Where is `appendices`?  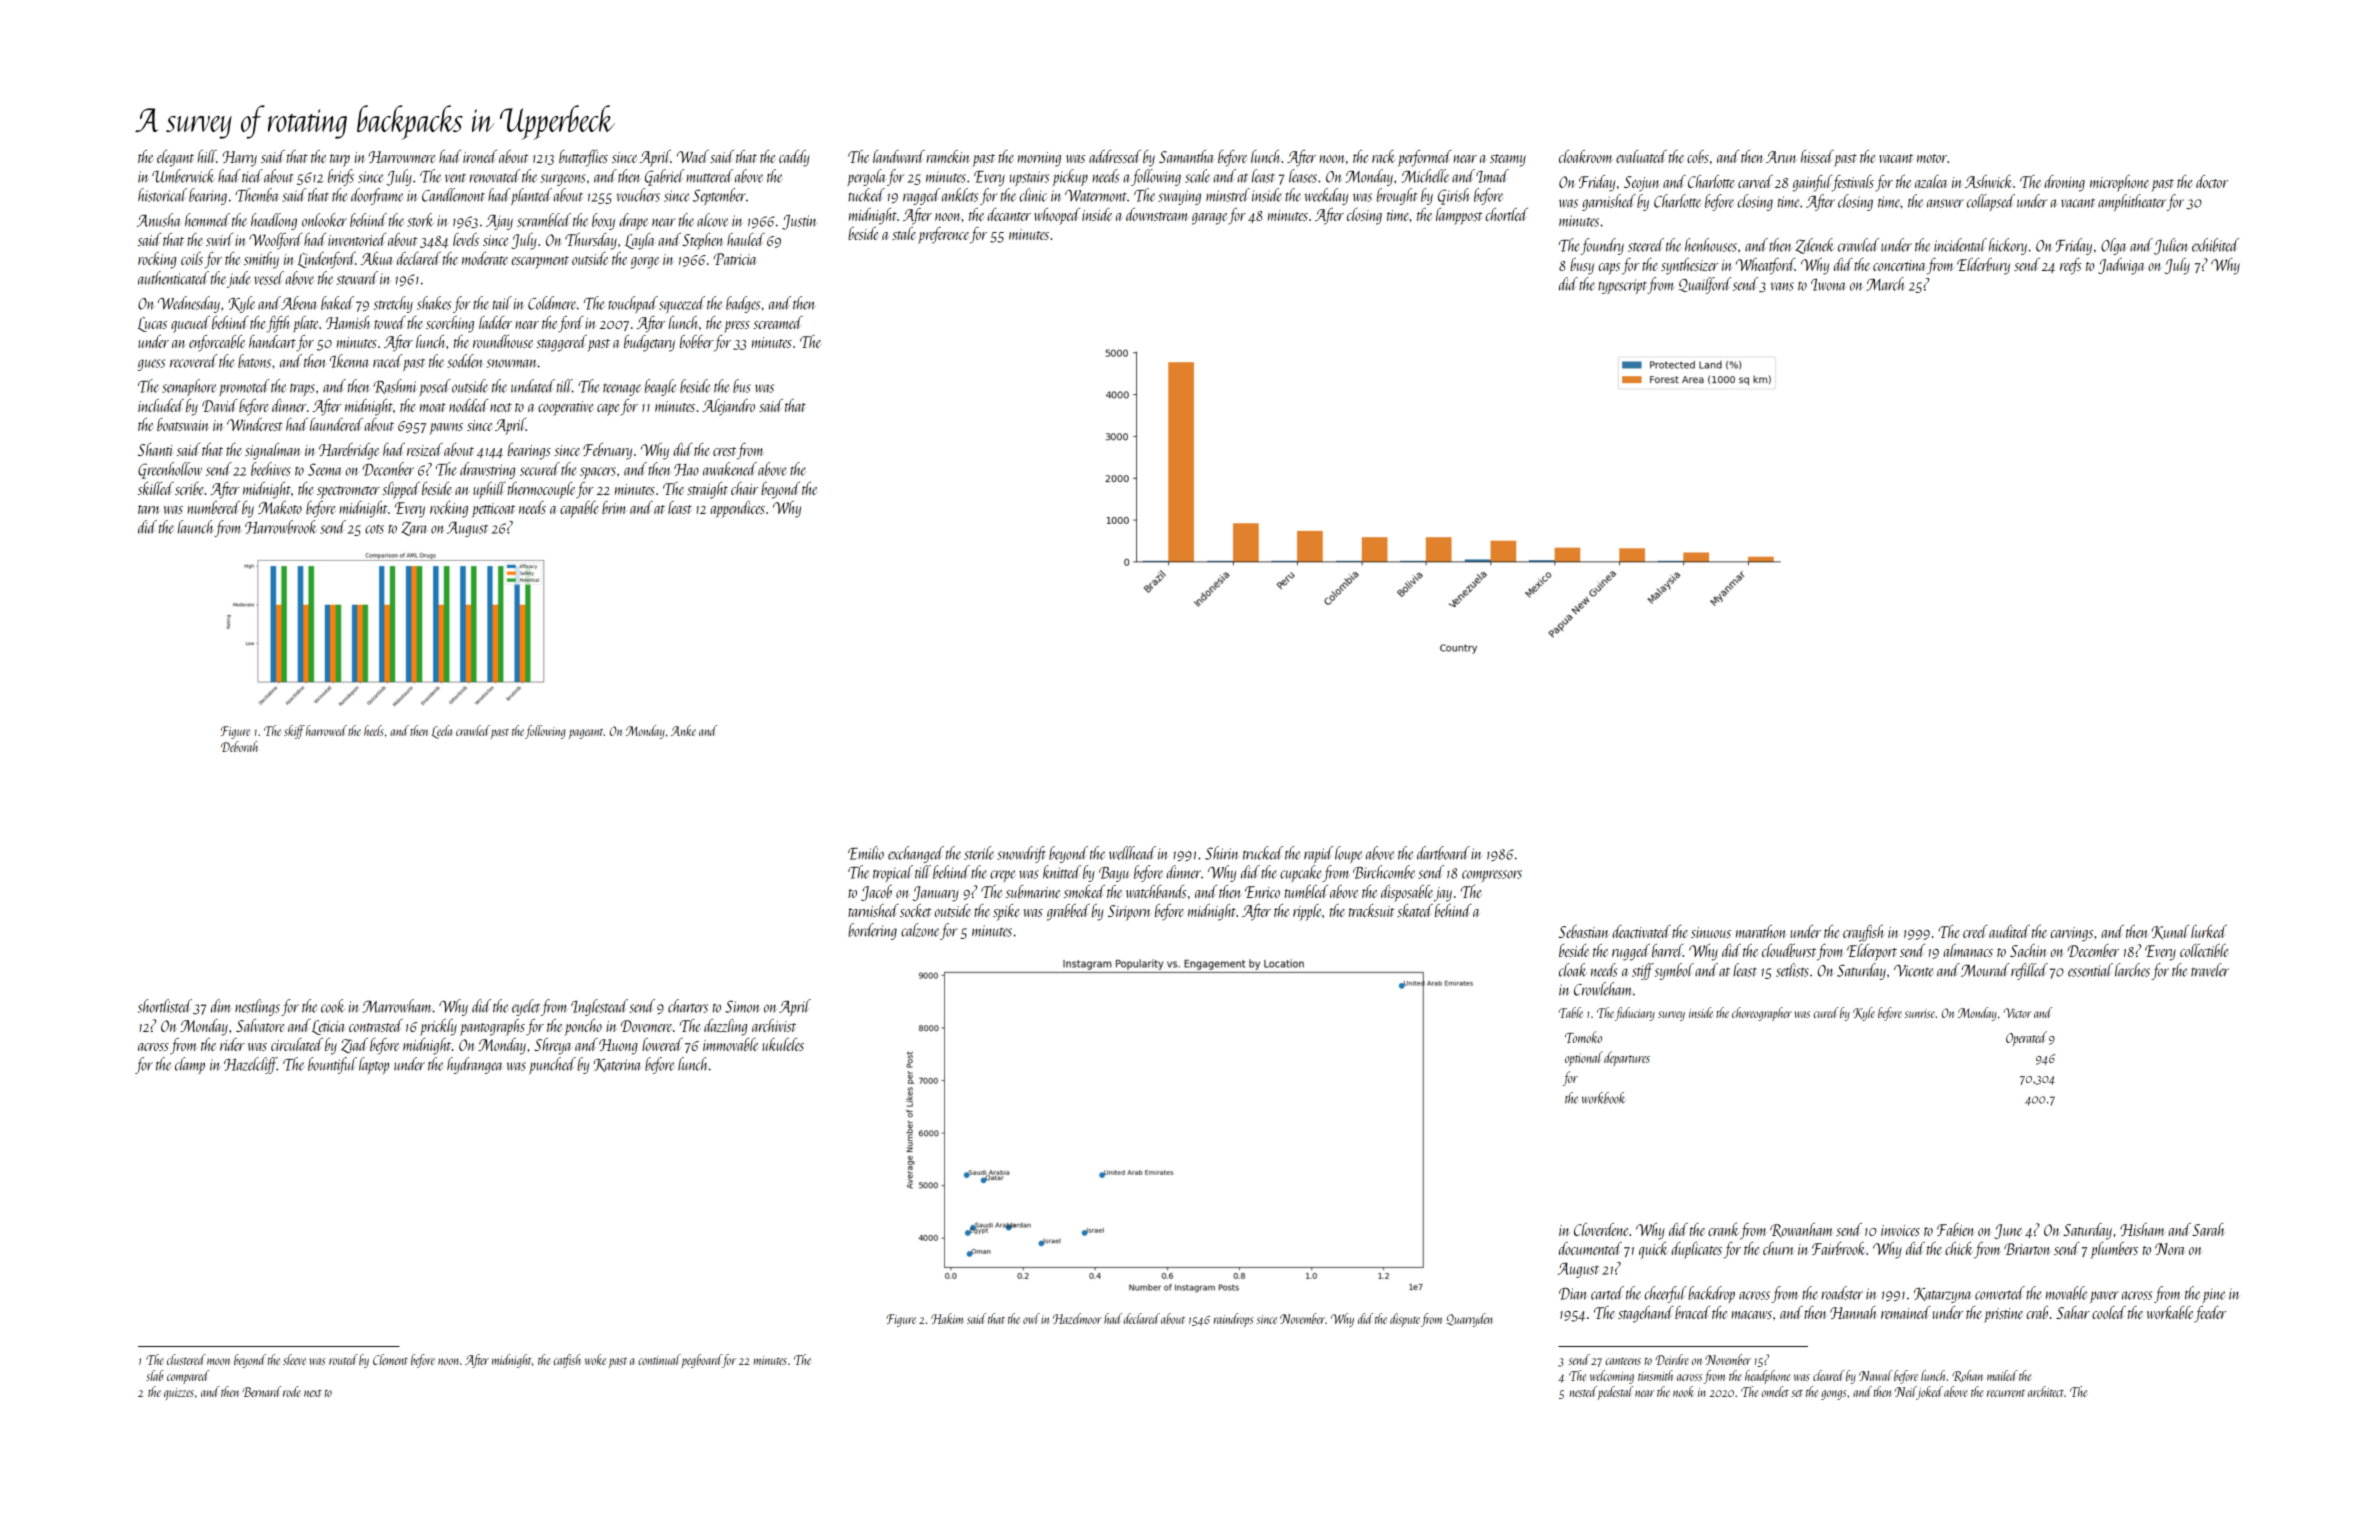
appendices is located at coordinates (737, 509).
